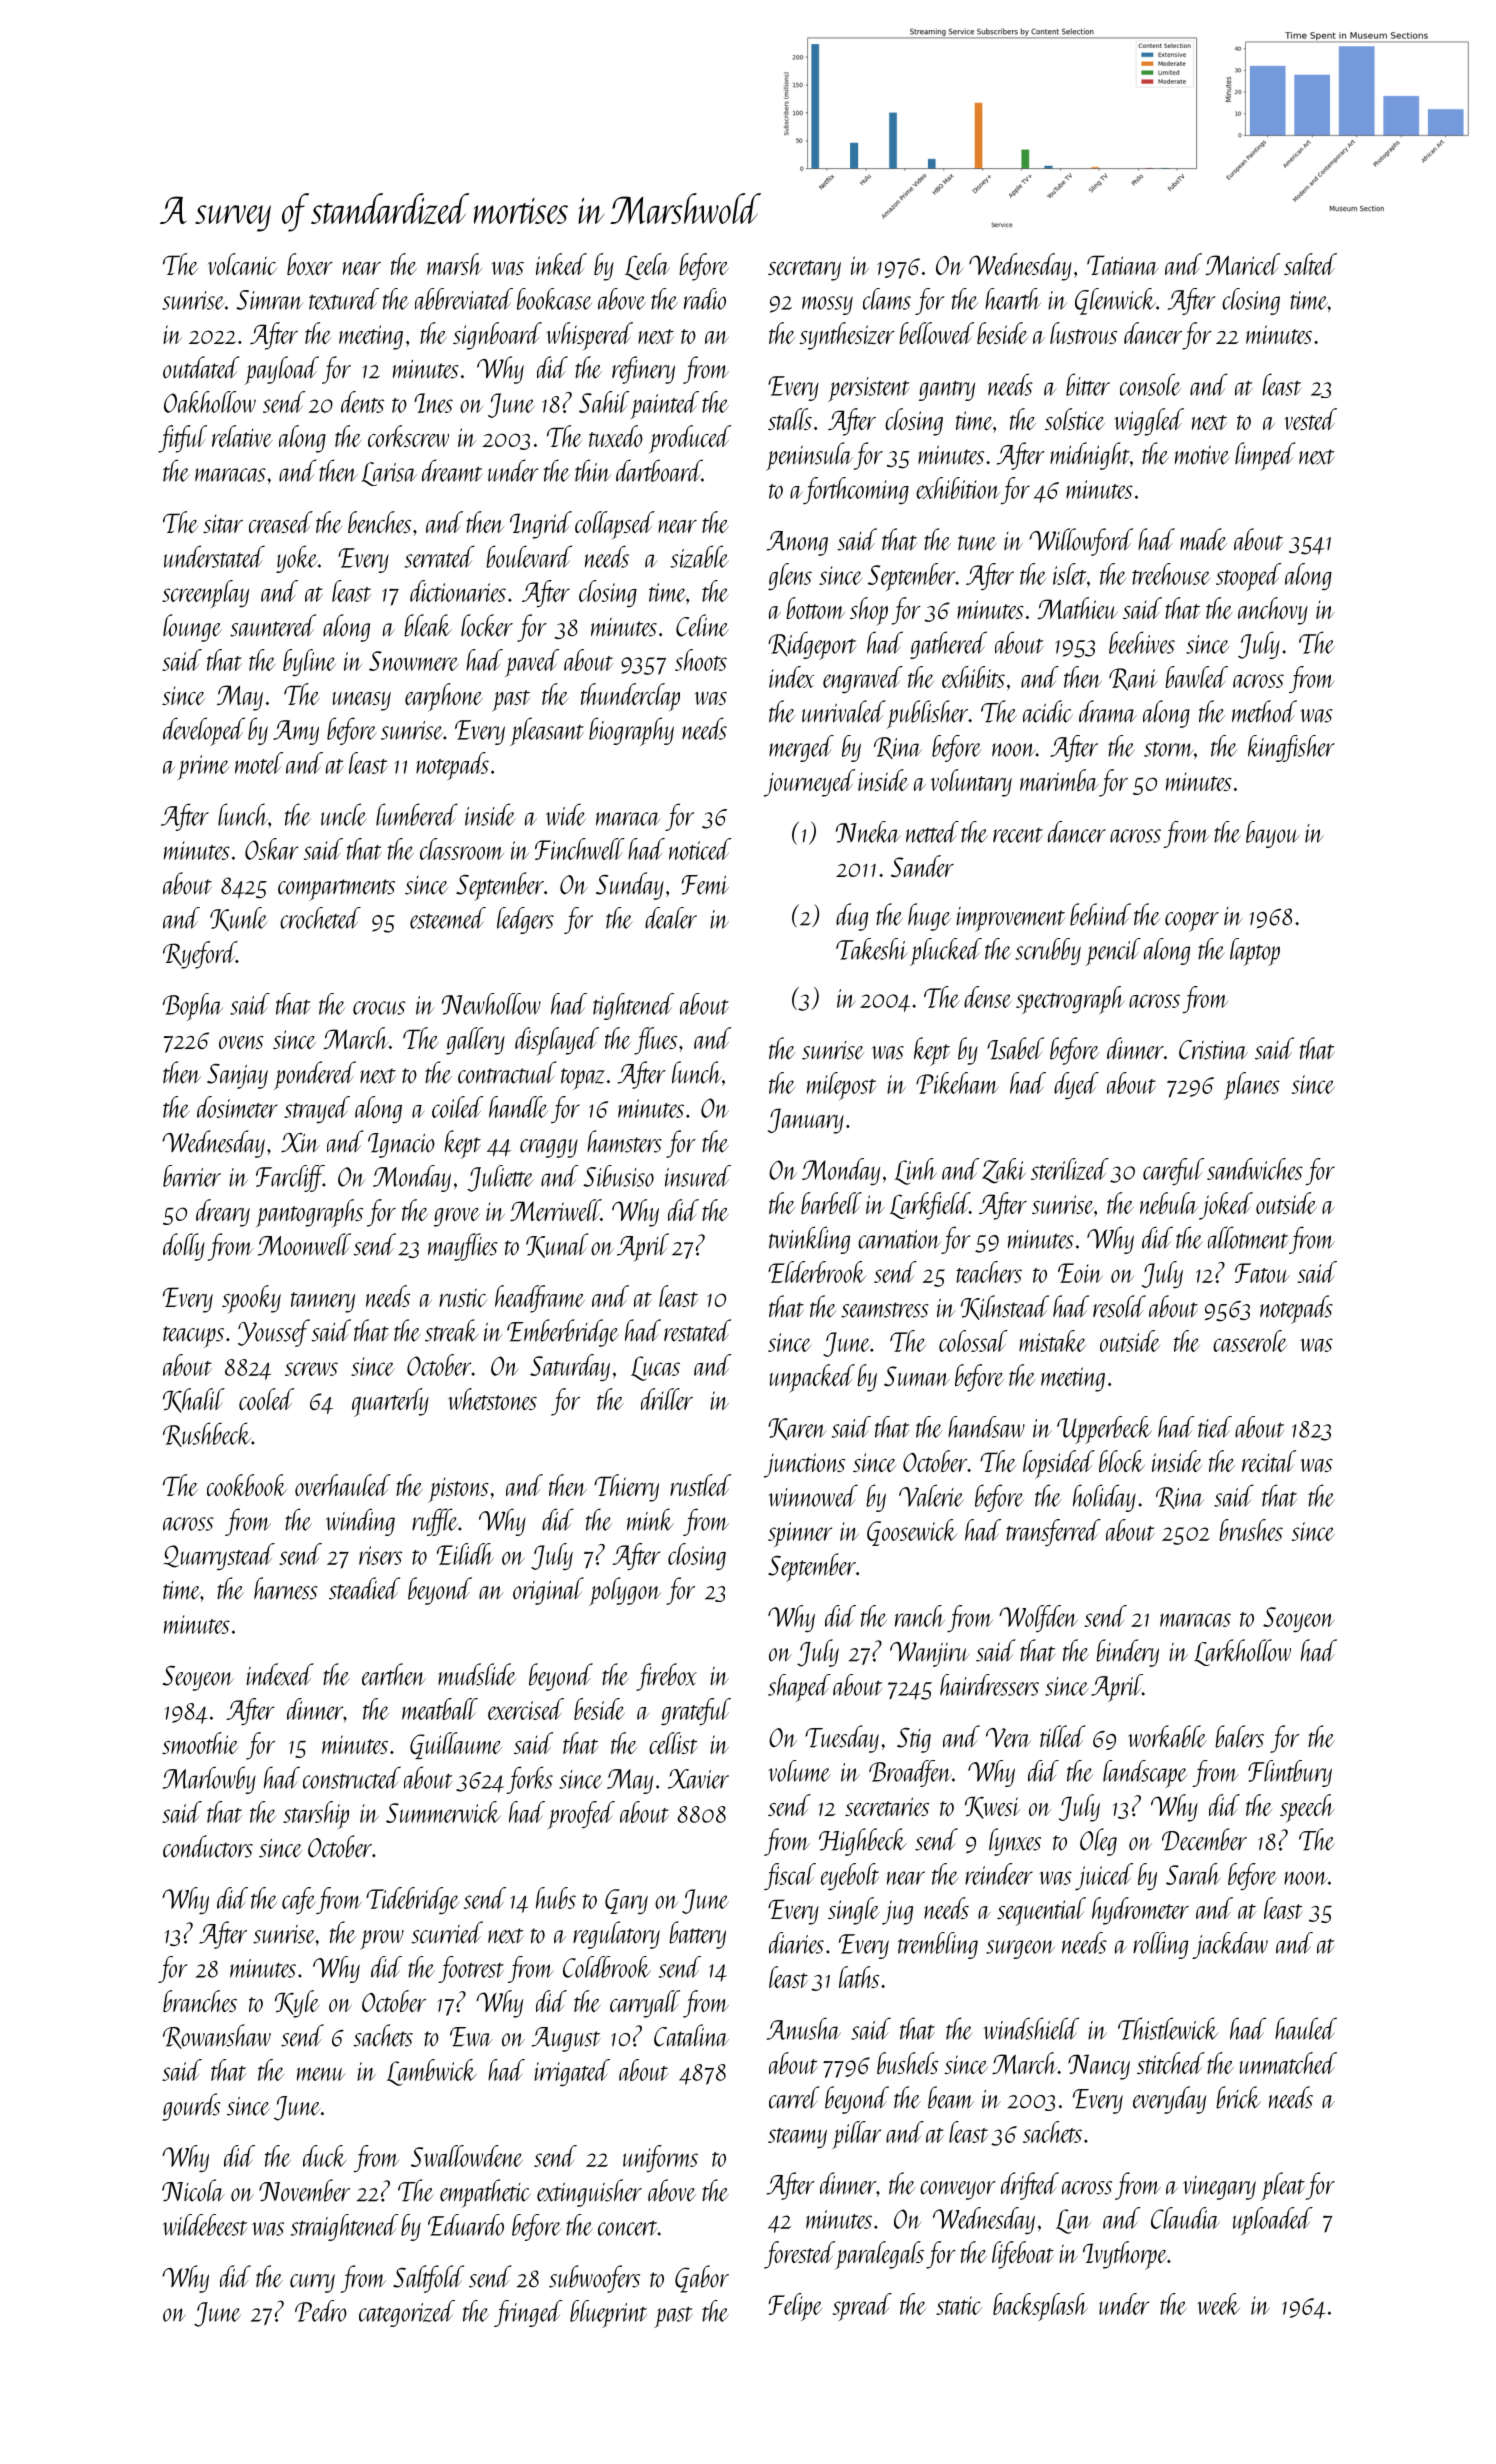  I want to click on proofed, so click(581, 1815).
